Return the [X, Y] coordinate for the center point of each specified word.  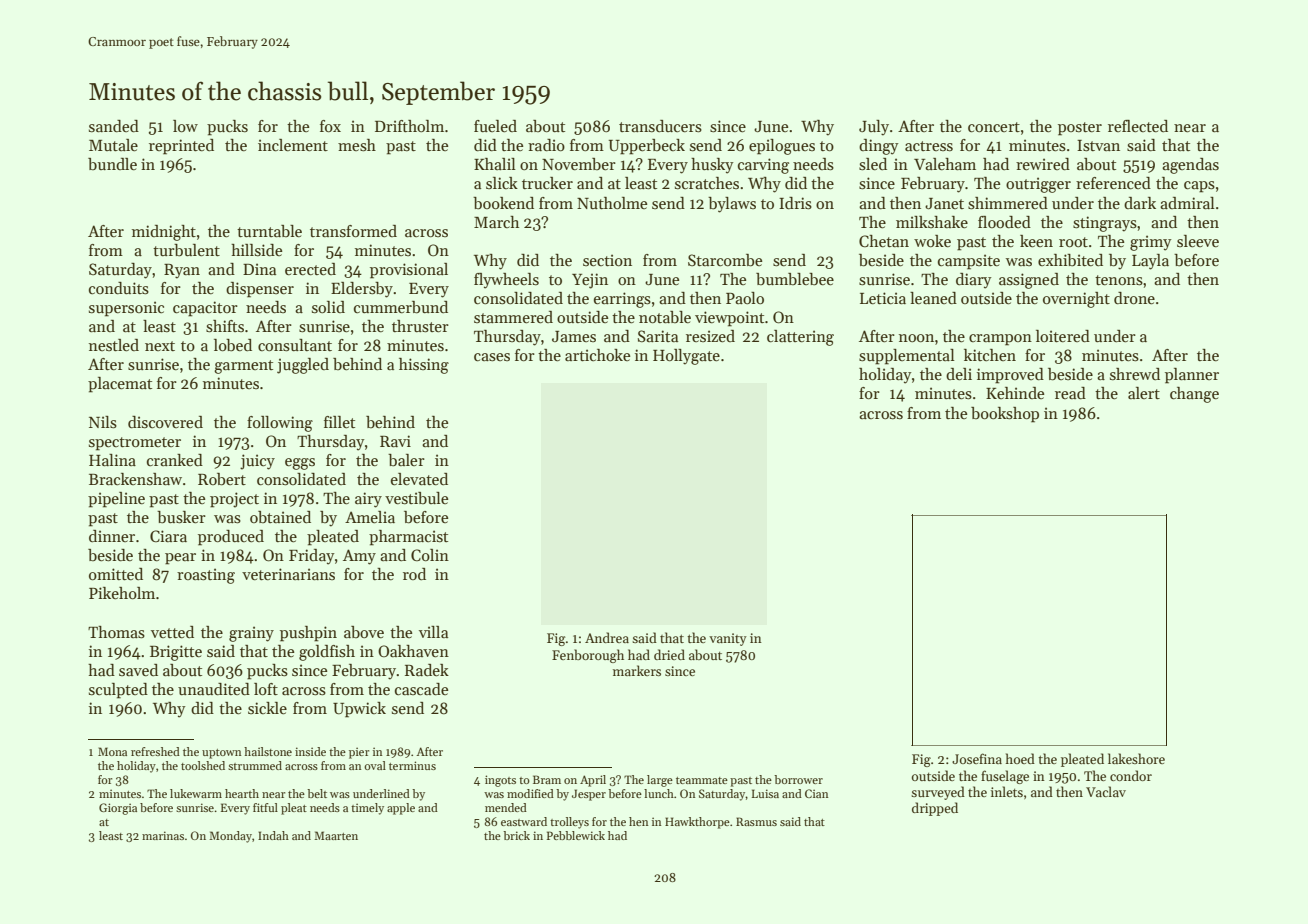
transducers [660, 126]
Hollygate [686, 357]
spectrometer [135, 444]
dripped [935, 809]
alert [1144, 393]
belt [317, 793]
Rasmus [756, 821]
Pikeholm [122, 593]
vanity [728, 639]
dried [669, 654]
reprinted [181, 147]
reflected [1138, 126]
